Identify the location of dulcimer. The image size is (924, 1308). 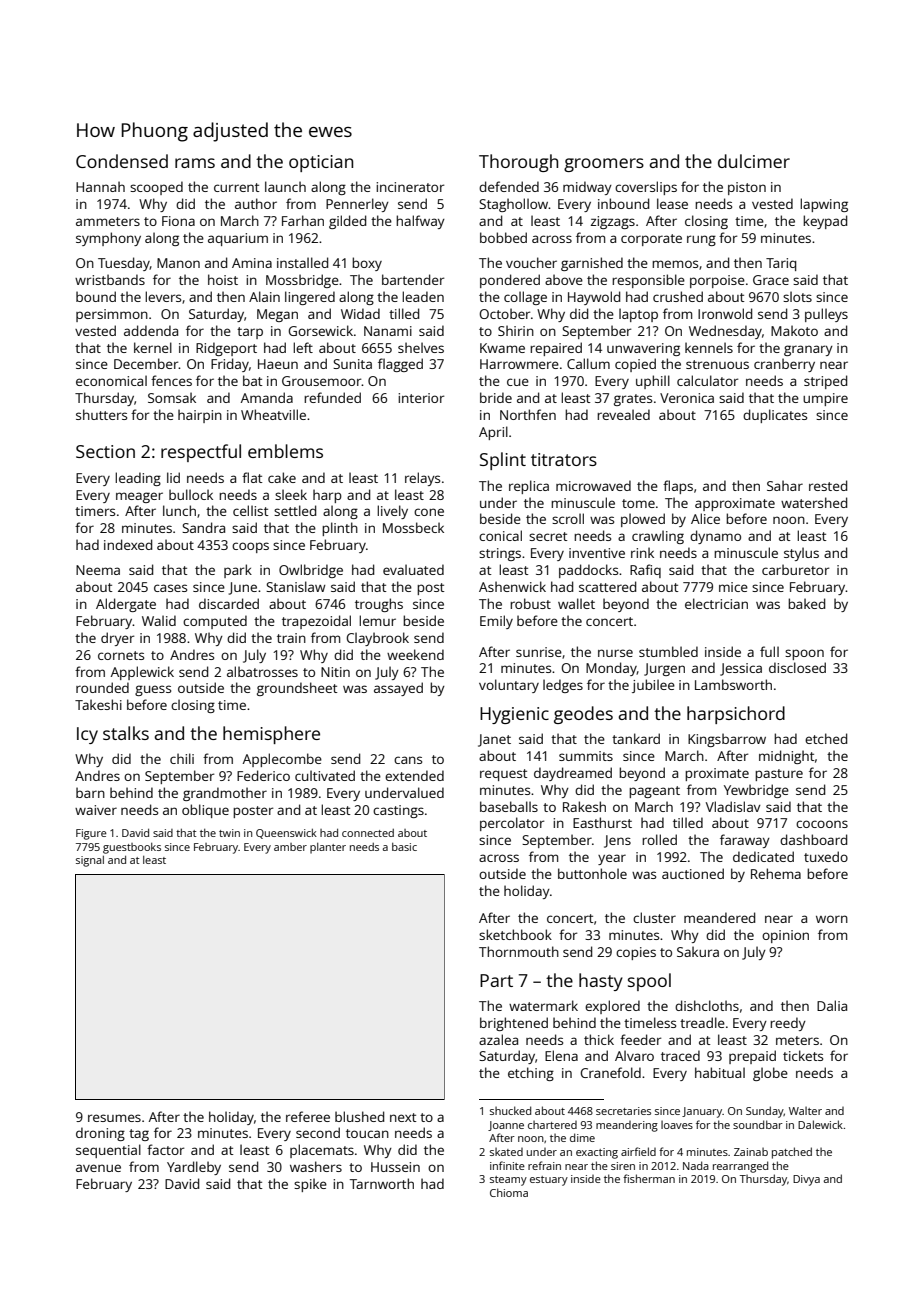
(754, 161).
